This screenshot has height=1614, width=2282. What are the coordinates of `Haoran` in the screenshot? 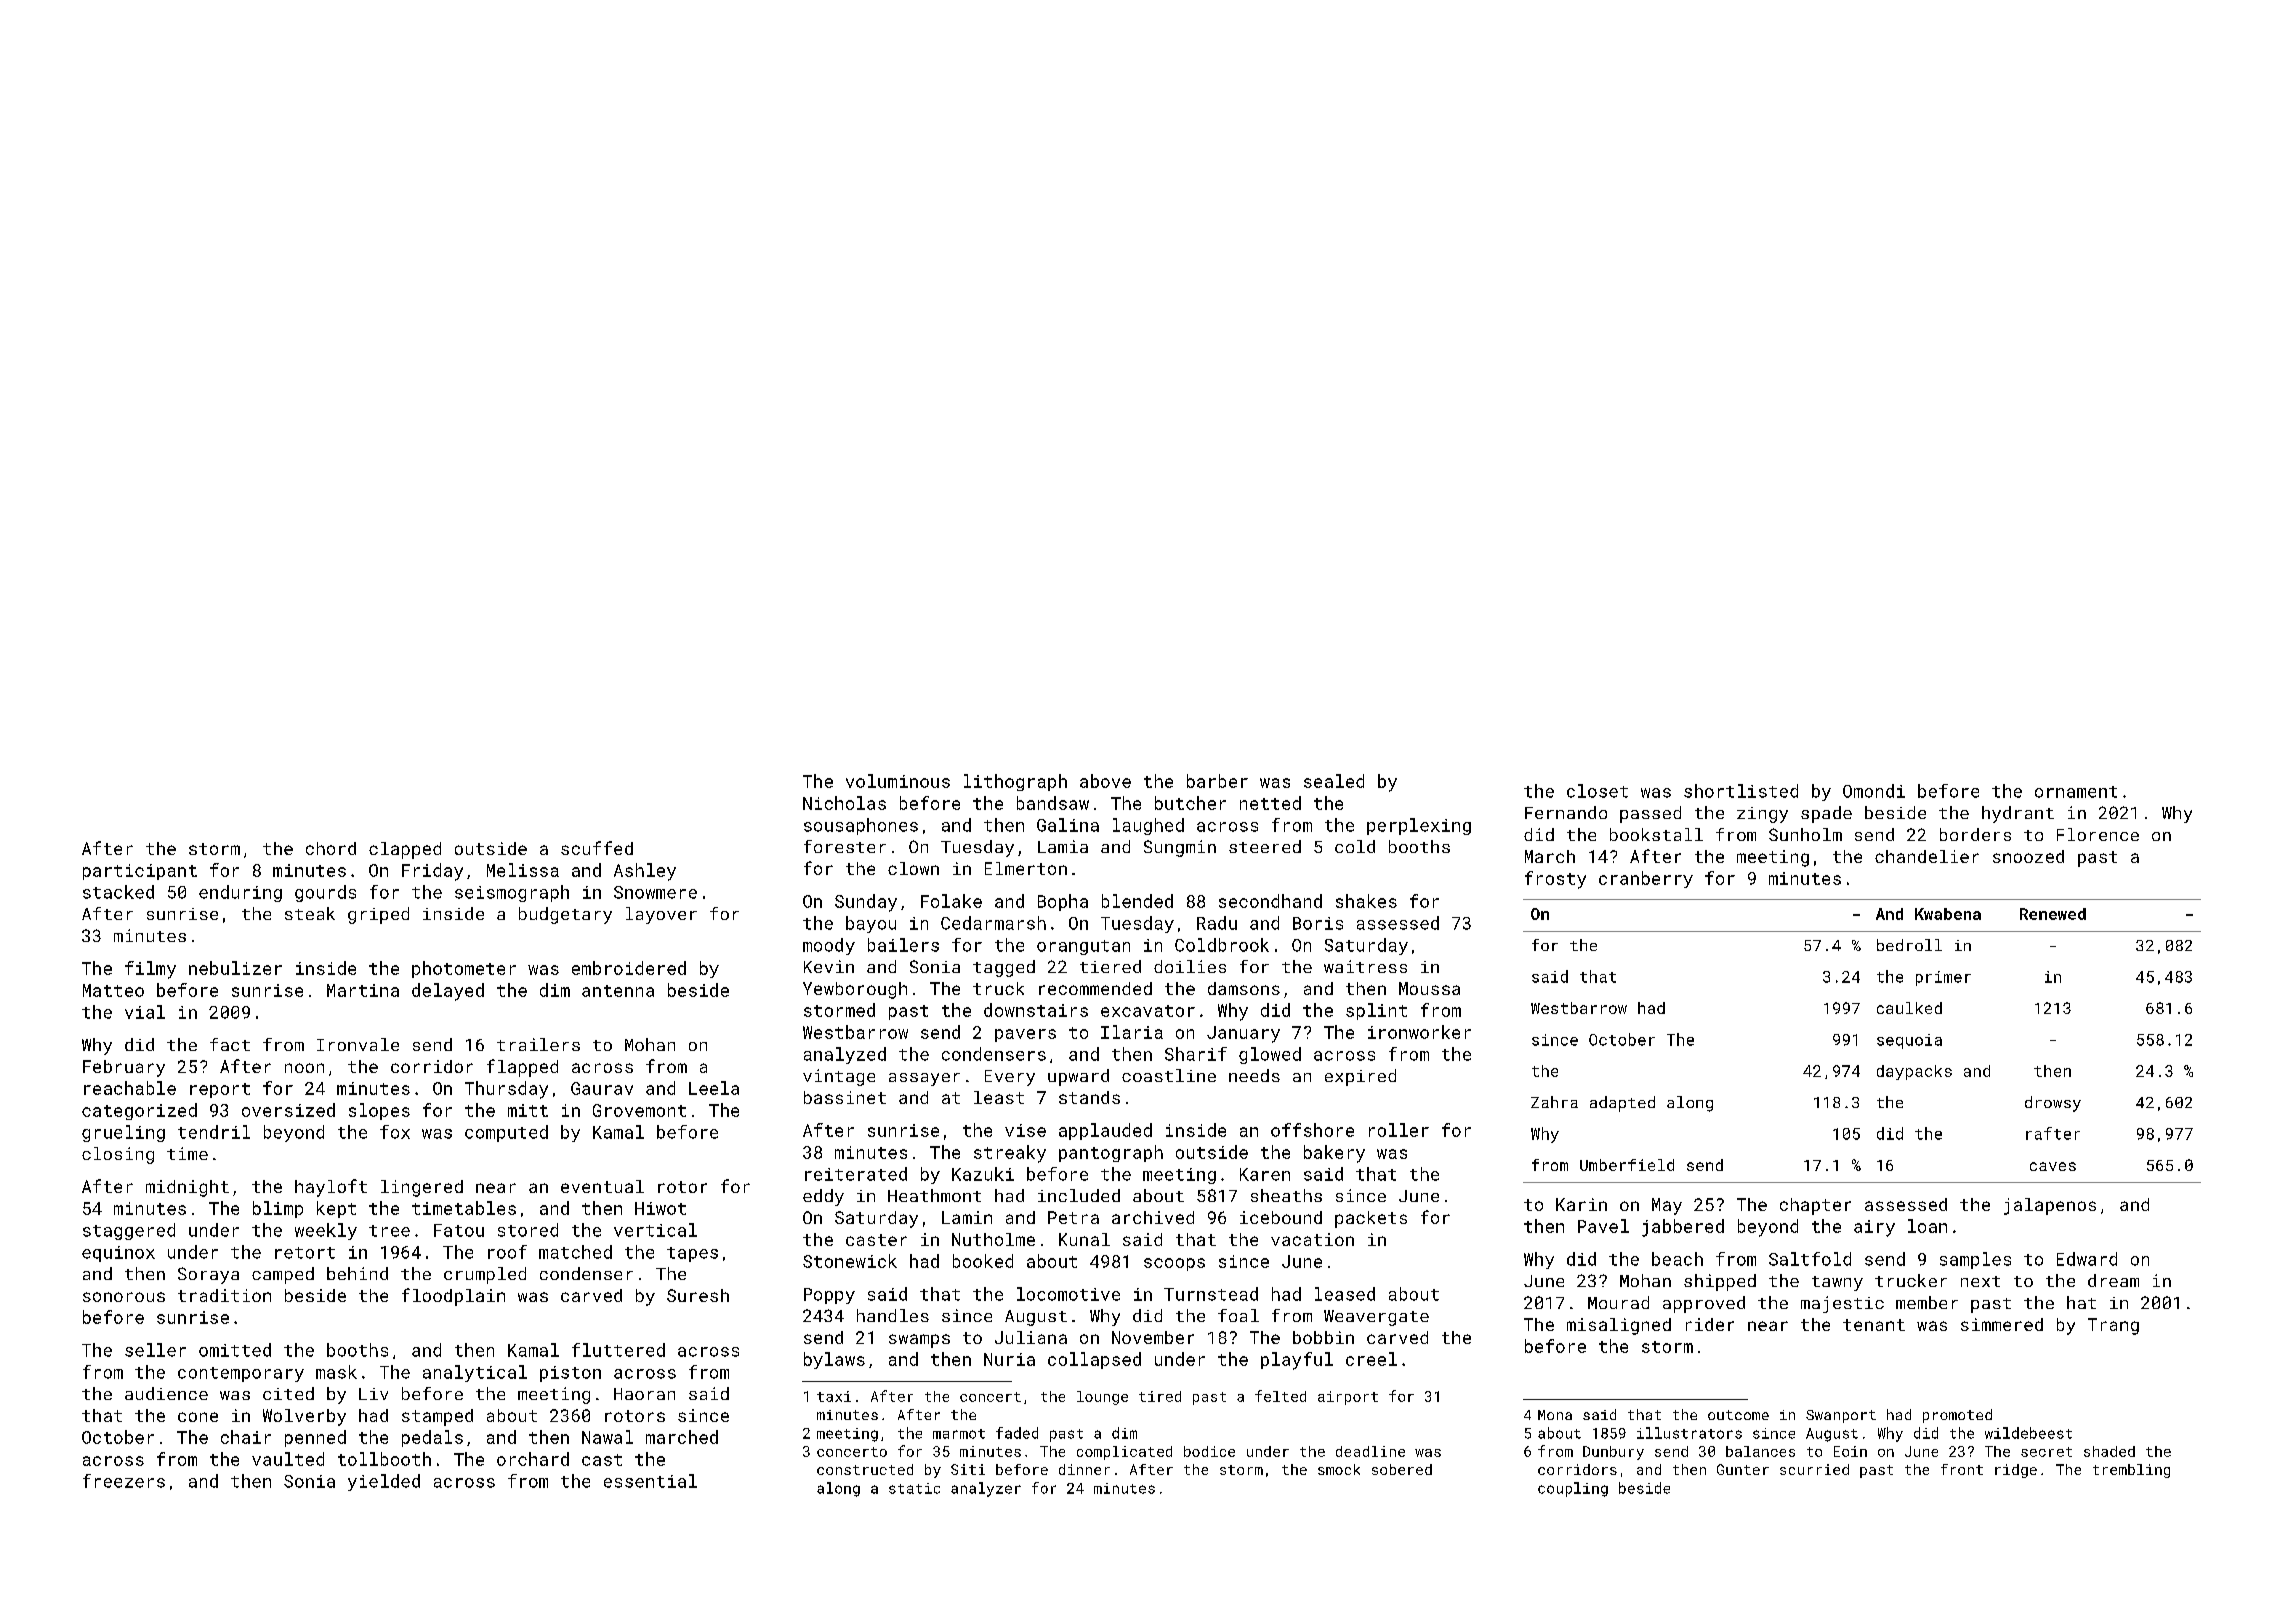 It's located at (644, 1394).
